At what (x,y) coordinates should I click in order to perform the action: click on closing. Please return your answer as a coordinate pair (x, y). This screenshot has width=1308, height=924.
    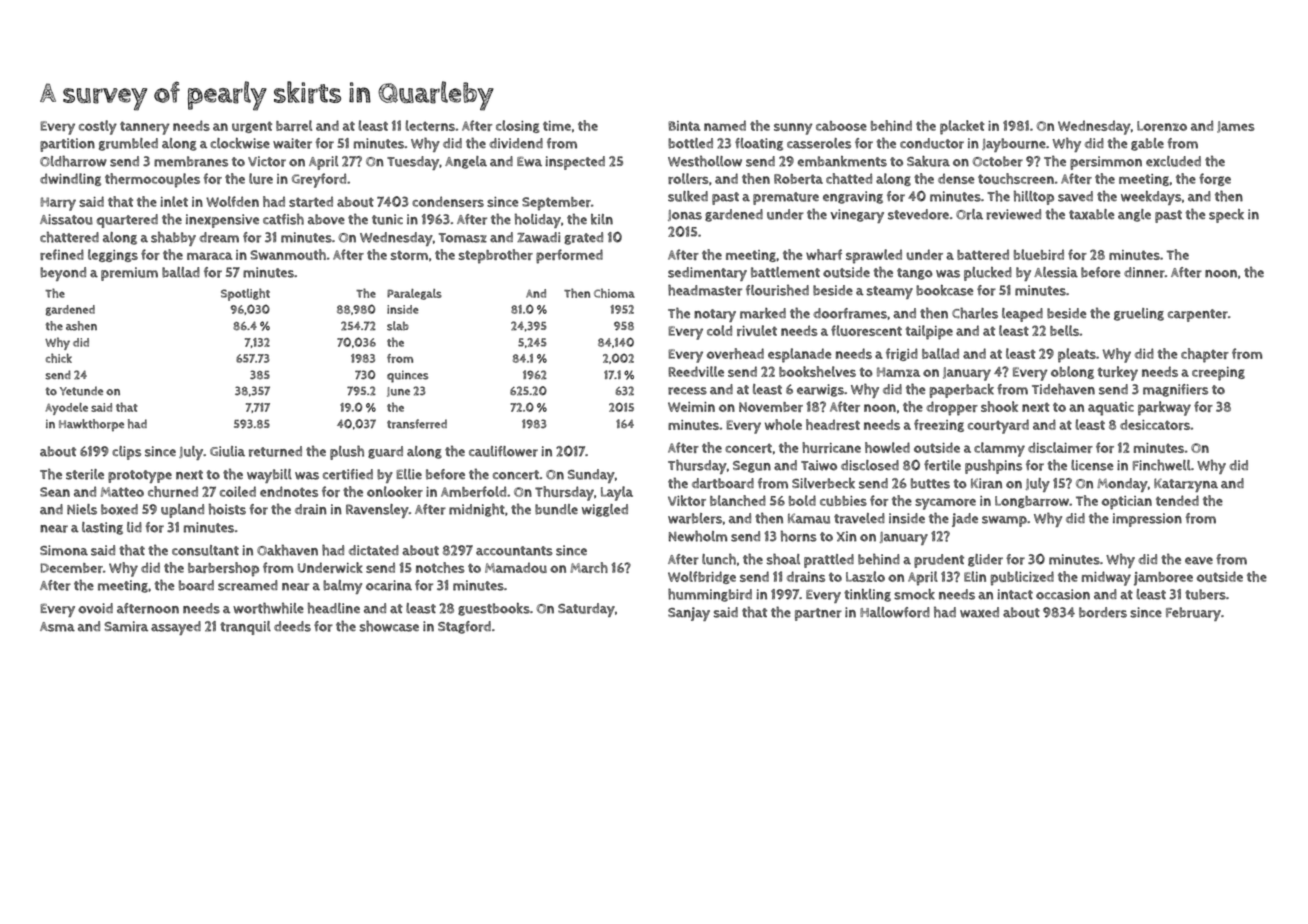
    Looking at the image, I should click on (518, 126).
